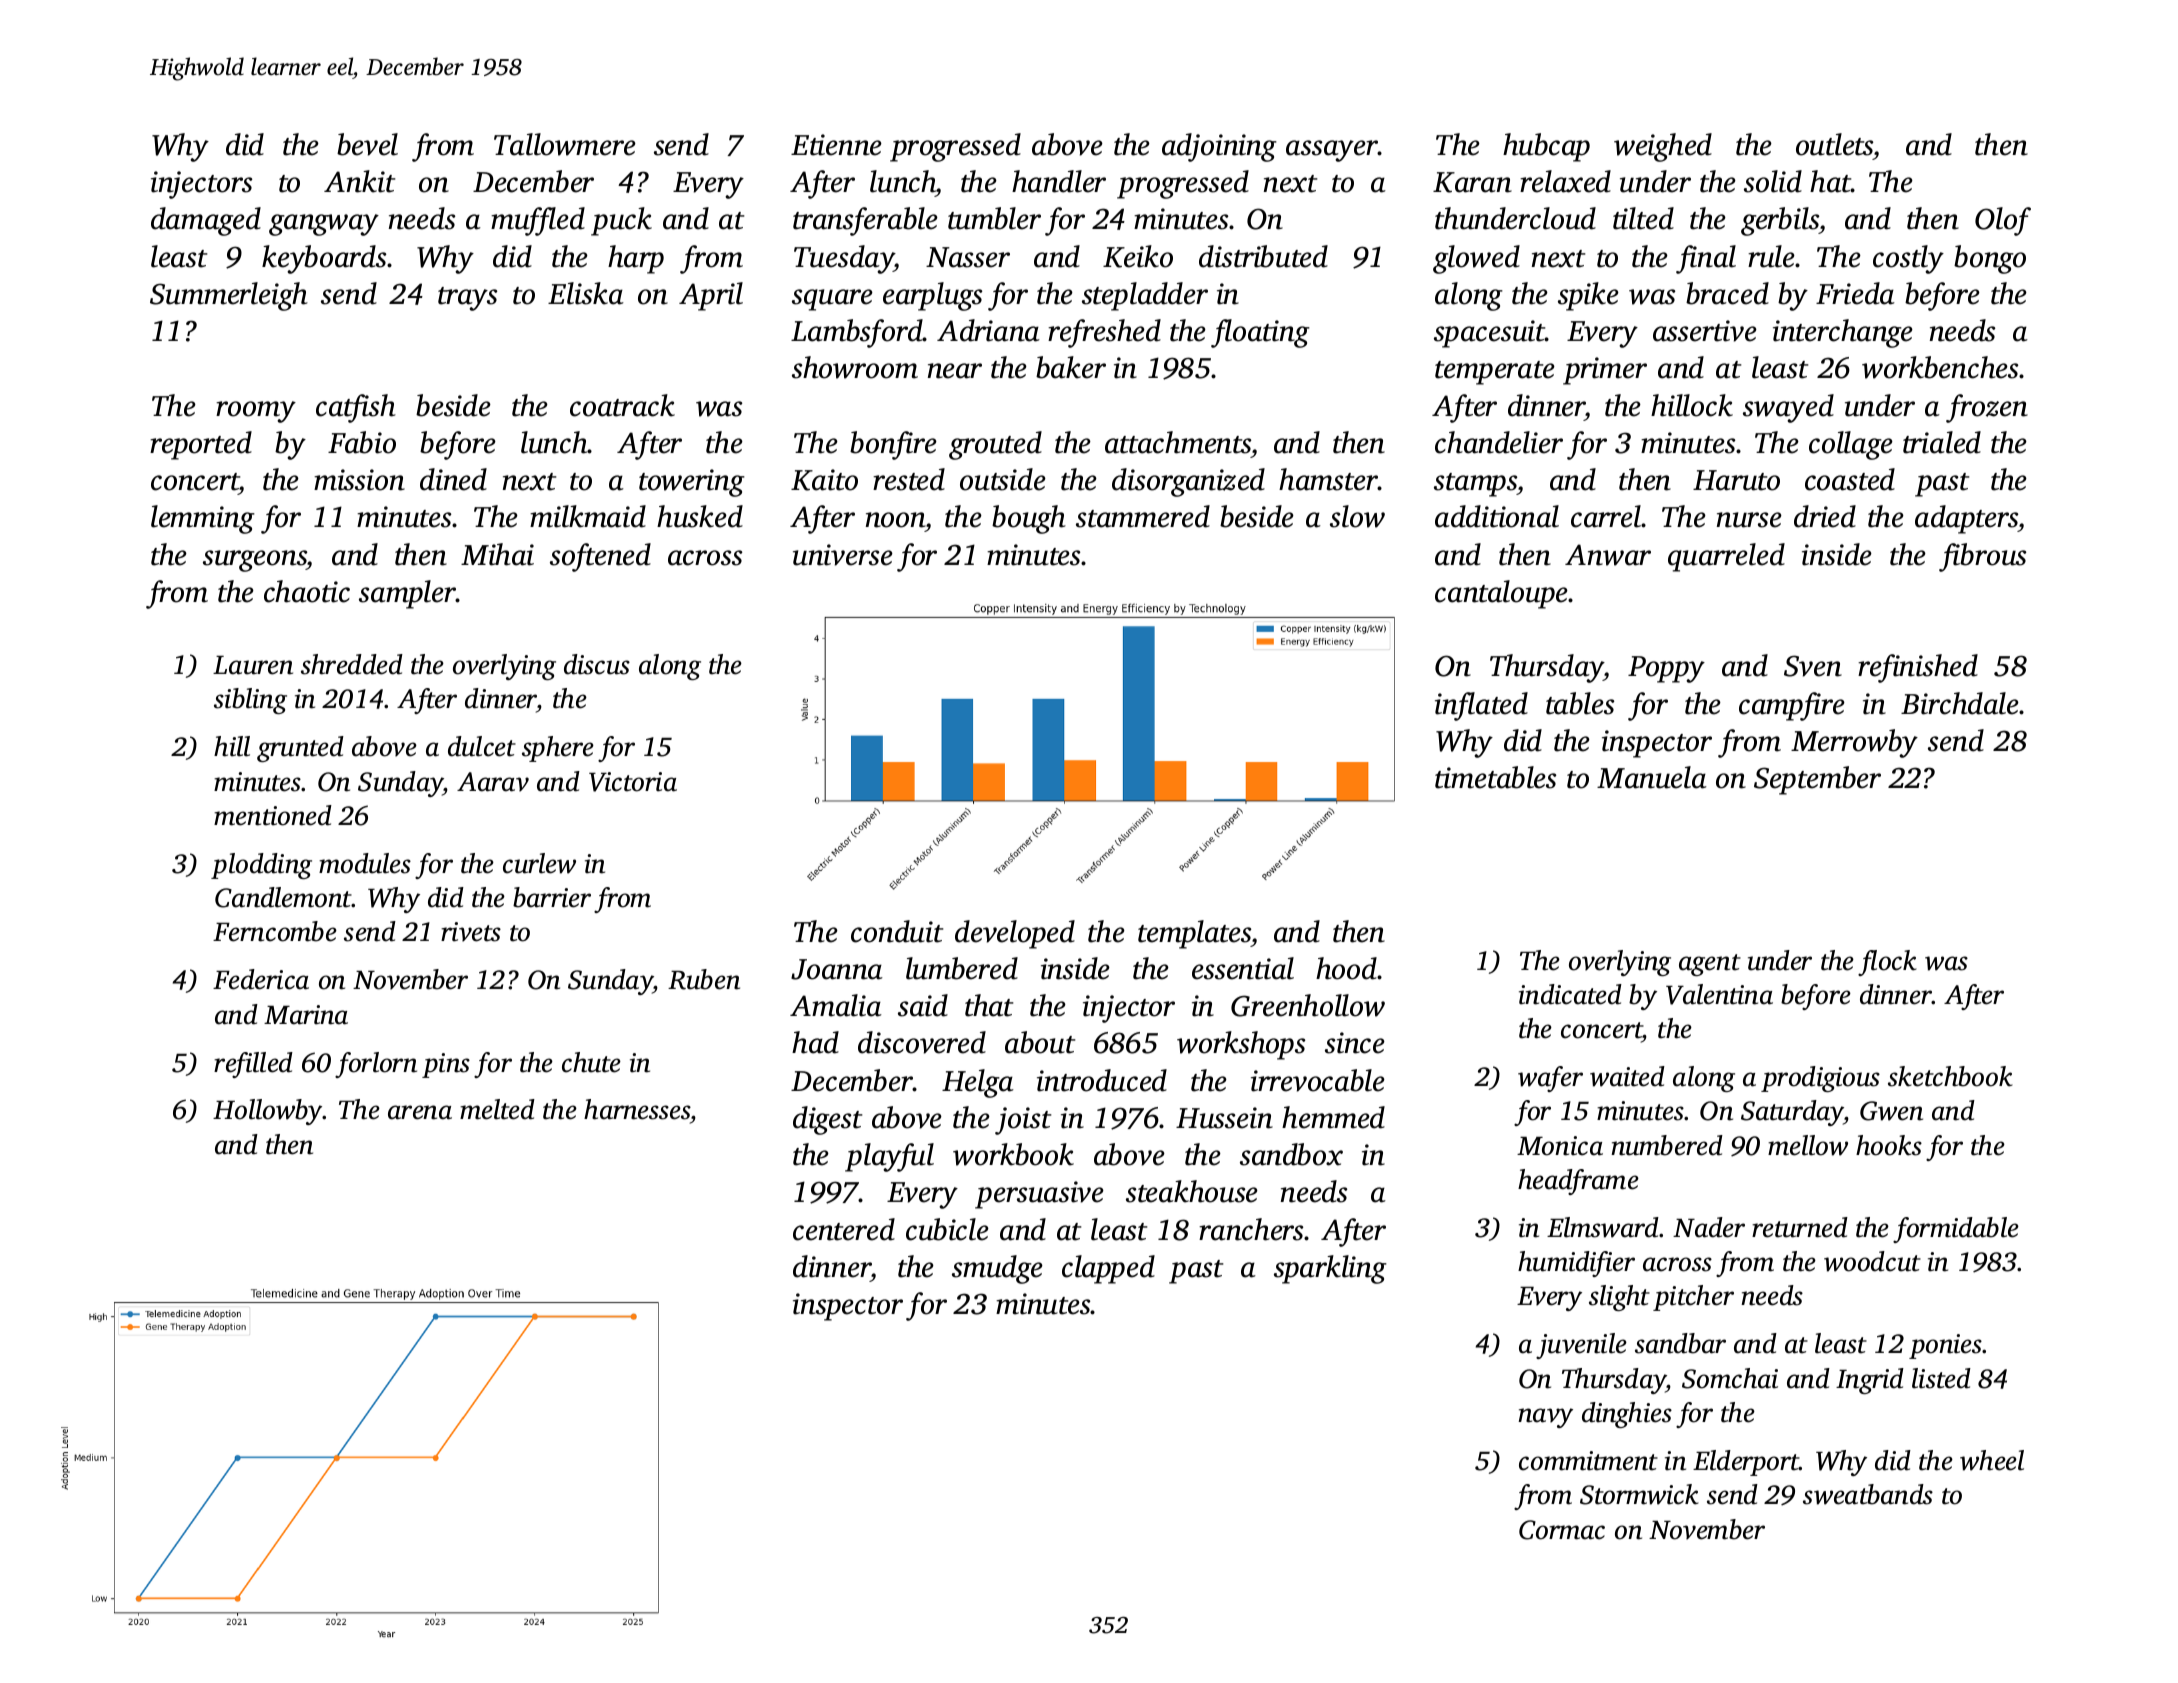 This screenshot has width=2178, height=1683. What do you see at coordinates (367, 144) in the screenshot?
I see `bevel` at bounding box center [367, 144].
